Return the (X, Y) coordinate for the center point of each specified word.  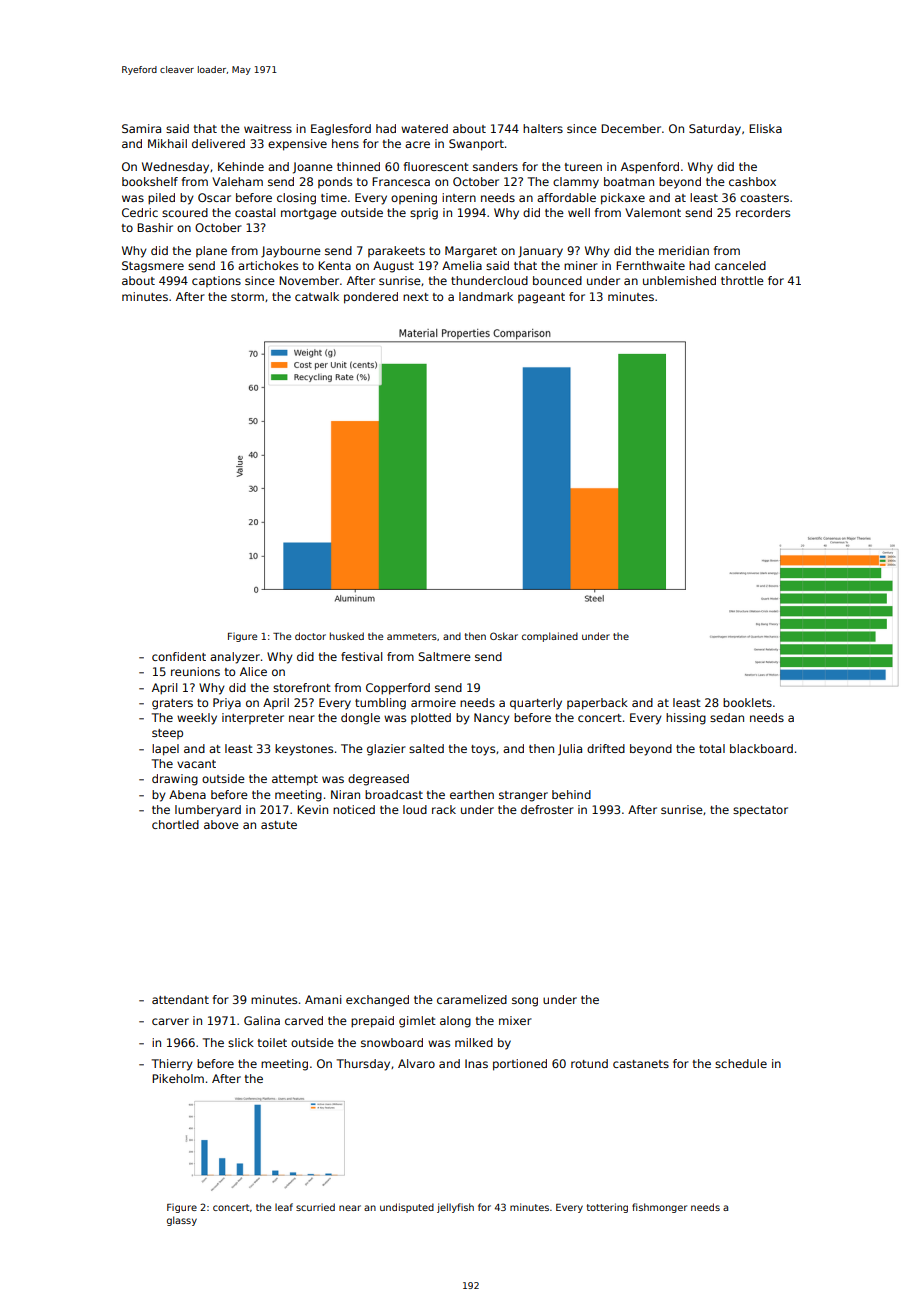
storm (247, 297)
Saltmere (444, 656)
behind (571, 794)
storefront (302, 687)
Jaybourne (291, 252)
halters (543, 128)
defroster (547, 809)
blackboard (761, 748)
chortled (175, 824)
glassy (182, 1221)
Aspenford (650, 168)
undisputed (407, 1208)
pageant (541, 298)
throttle (742, 280)
